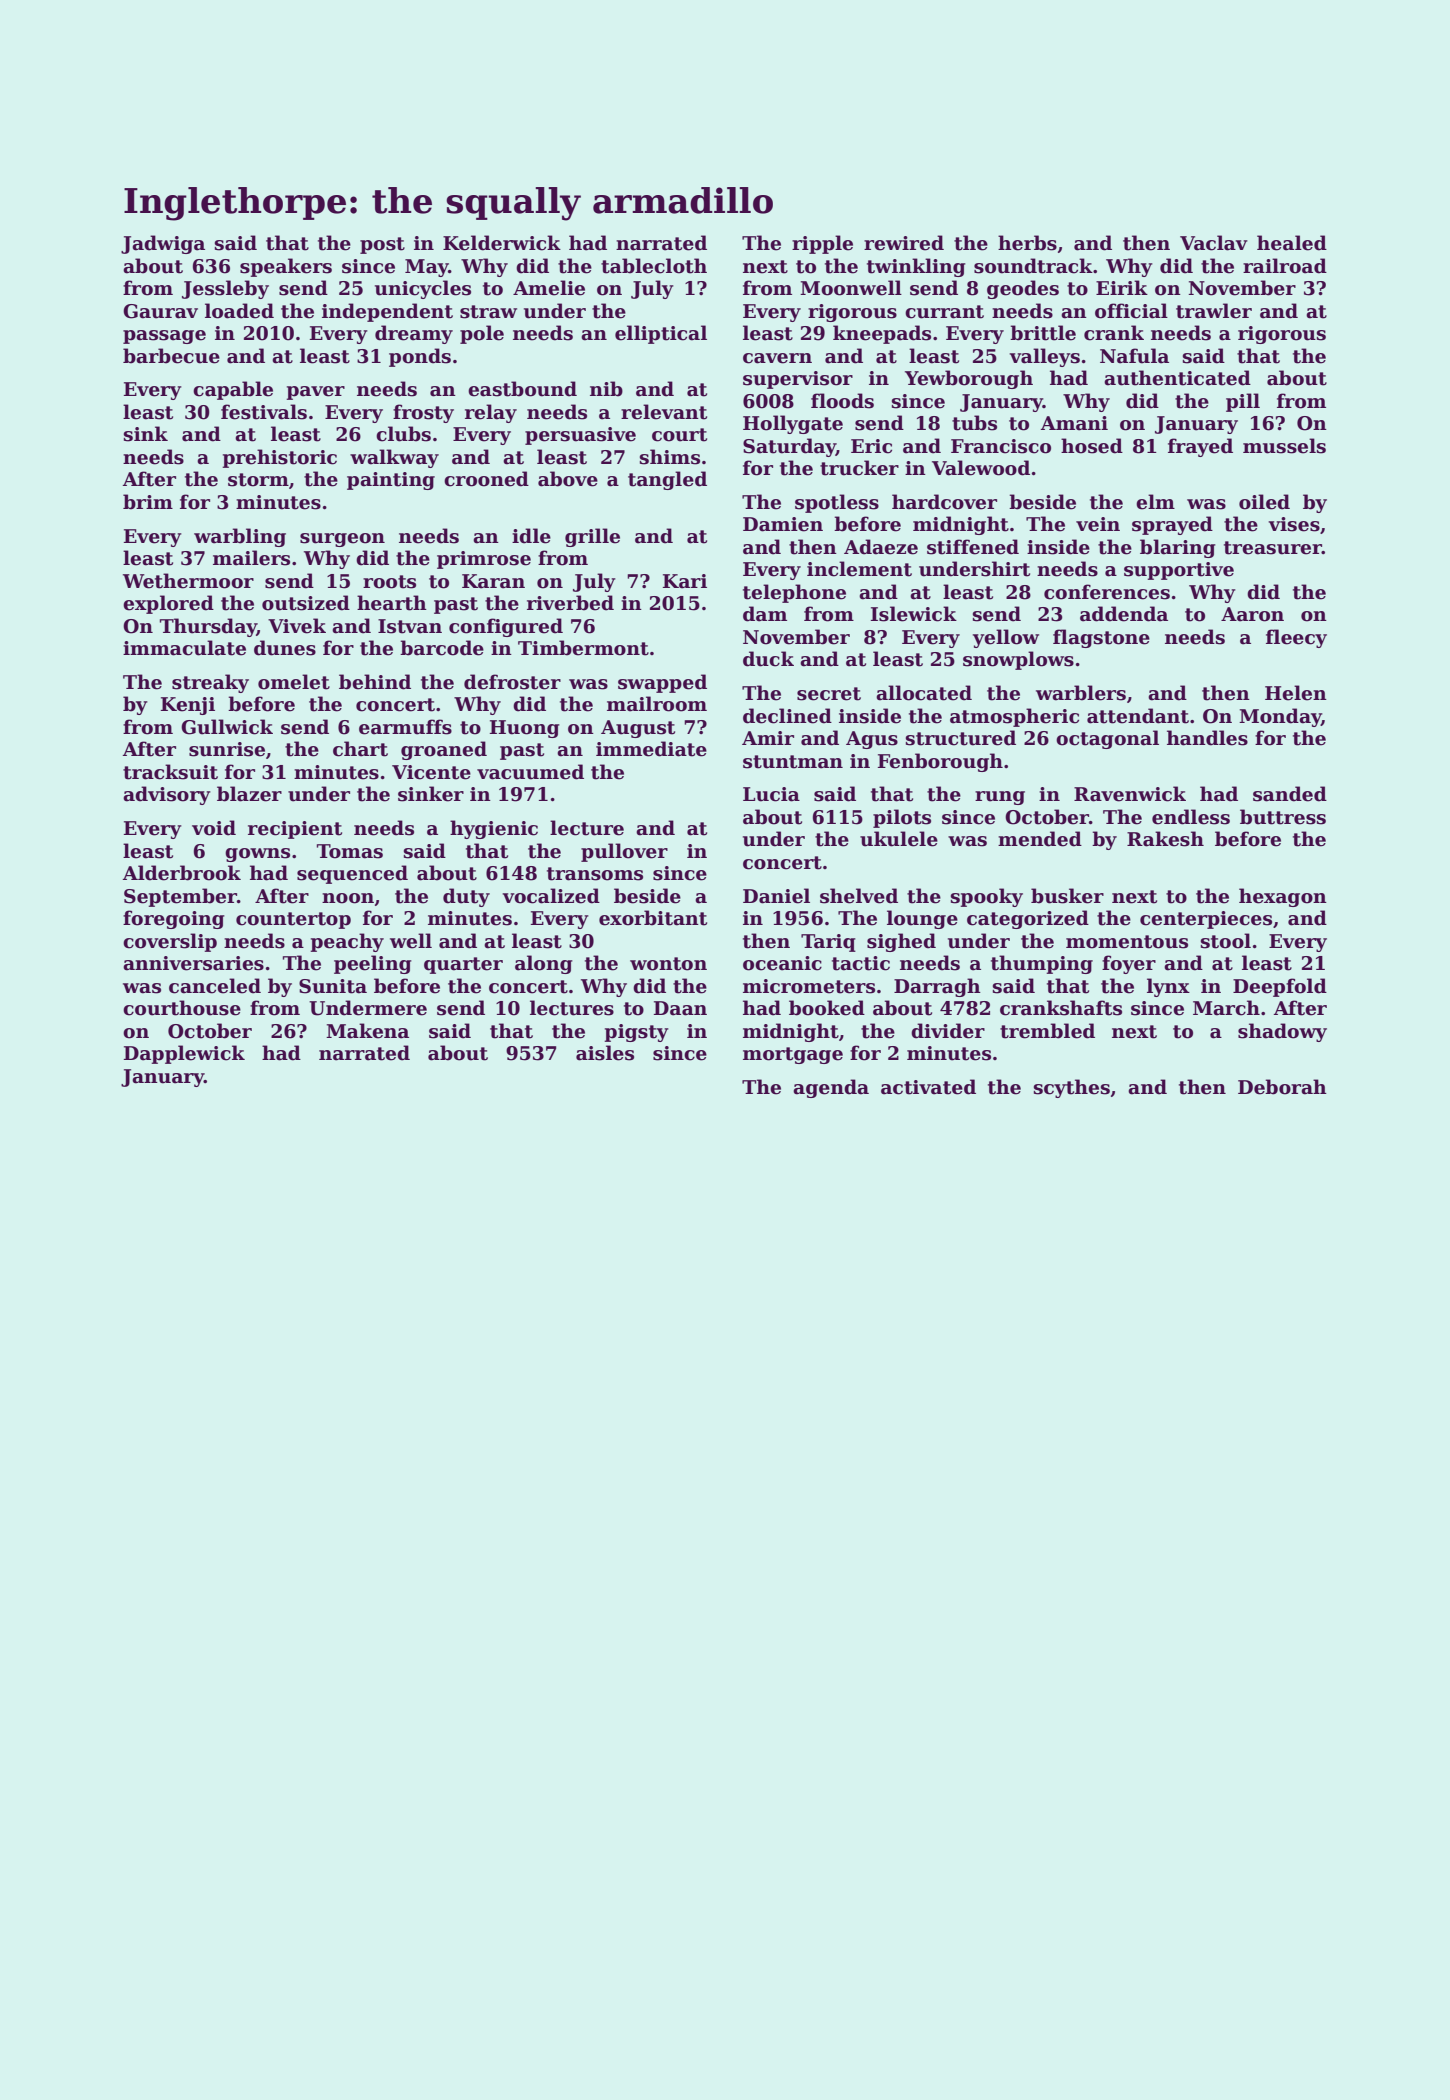 The height and width of the image is (2100, 1450). Describe the element at coordinates (551, 896) in the image. I see `vocalized` at that location.
